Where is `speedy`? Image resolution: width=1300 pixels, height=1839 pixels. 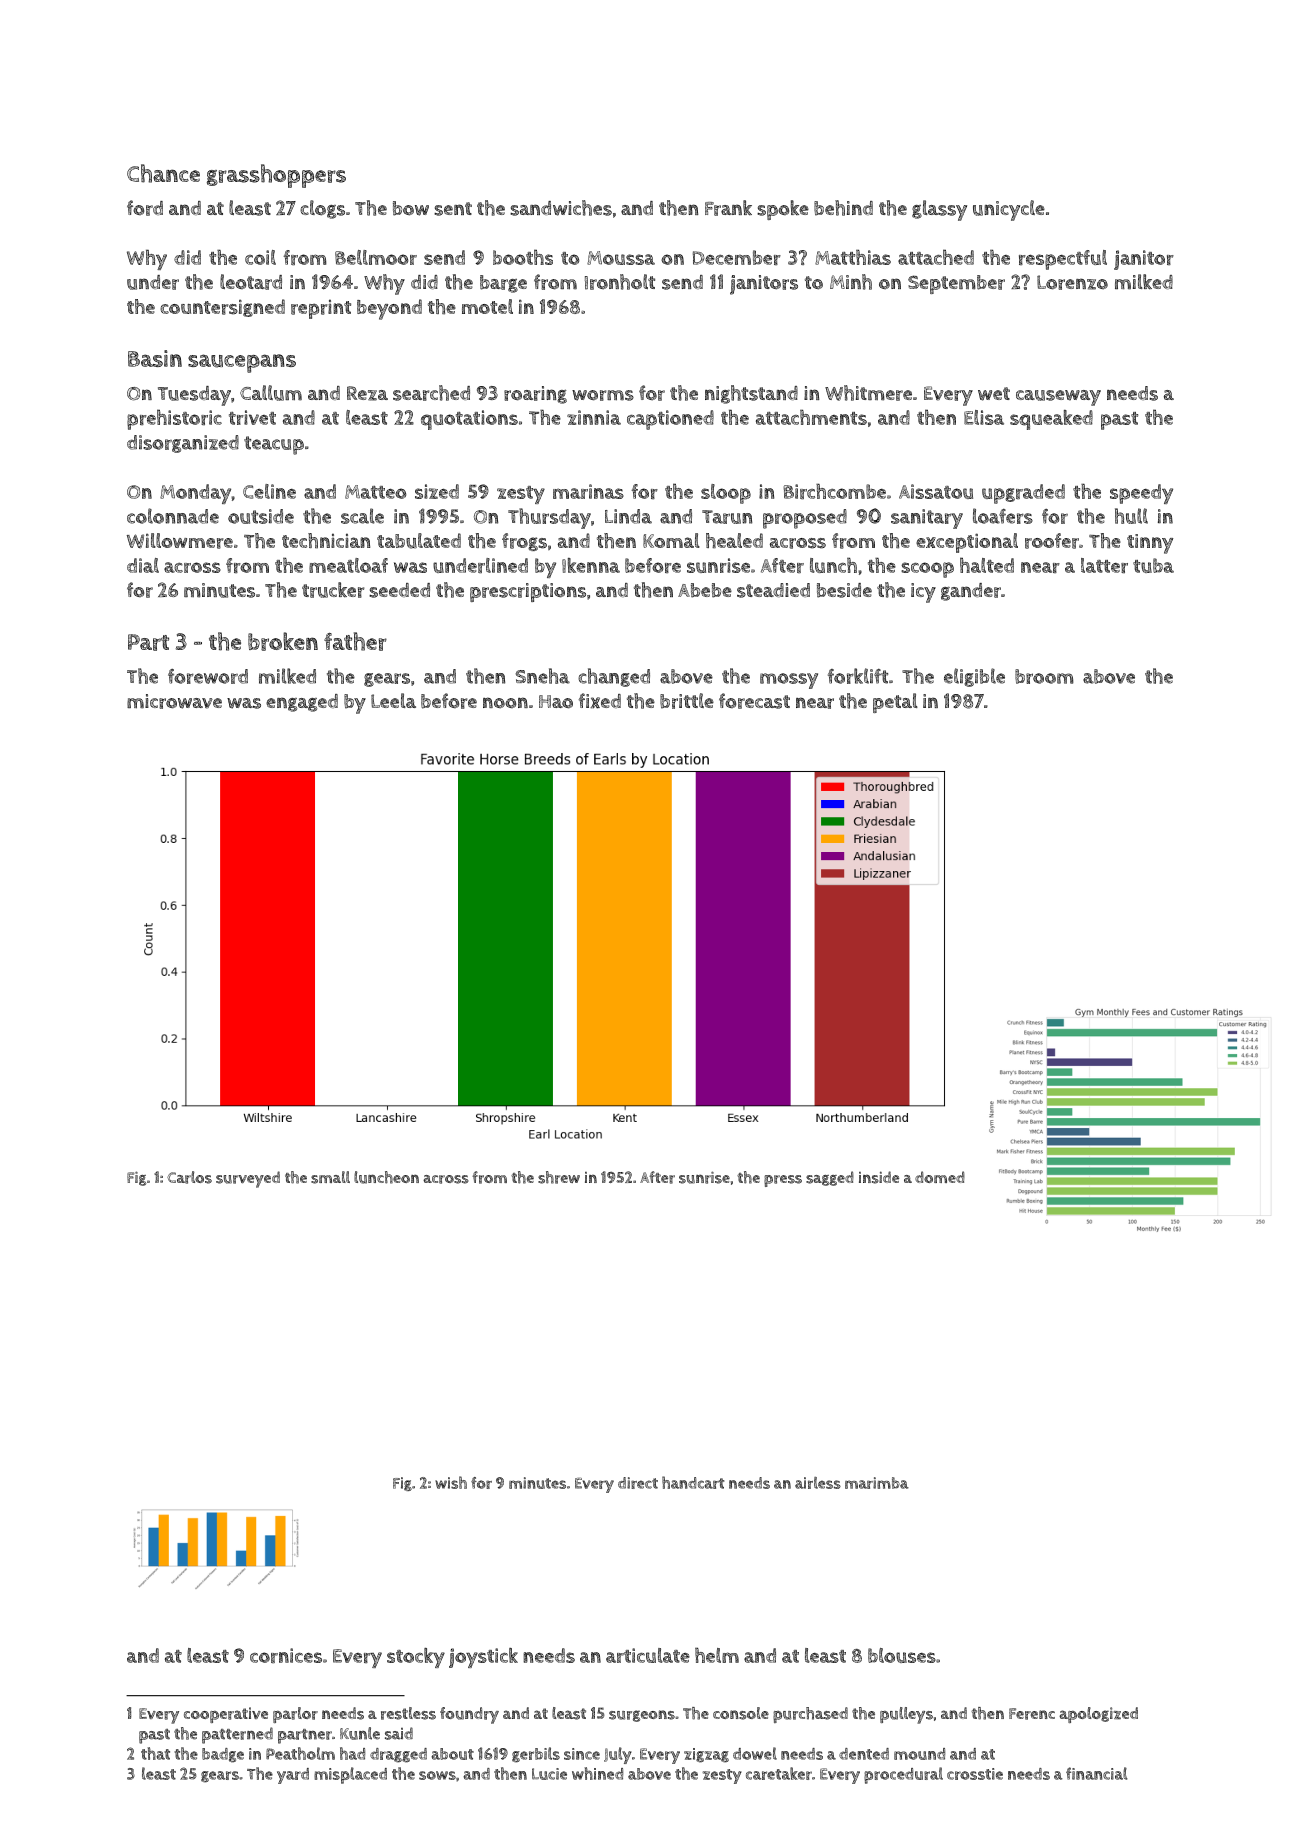
speedy is located at coordinates (1141, 494).
